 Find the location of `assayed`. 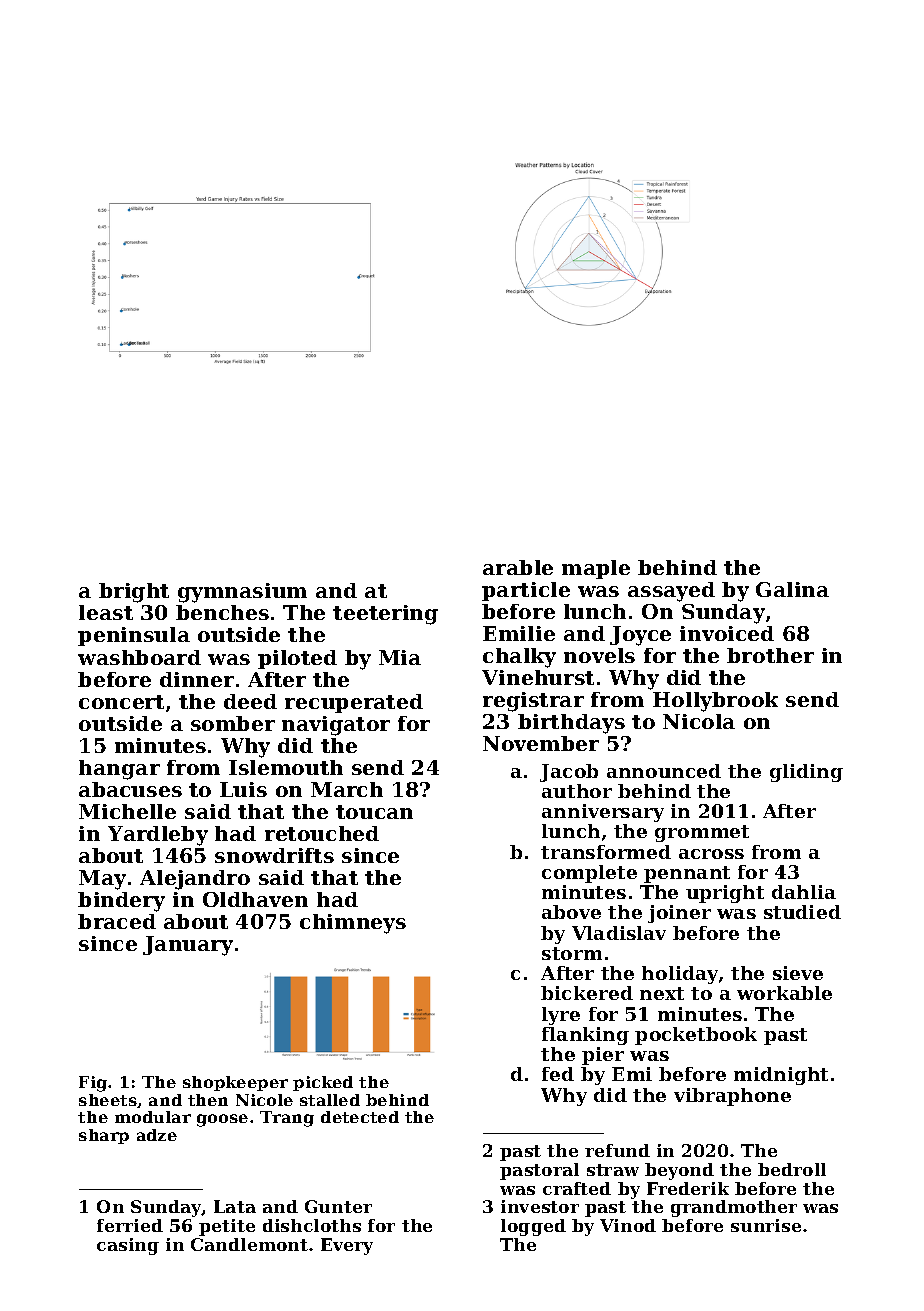

assayed is located at coordinates (671, 592).
